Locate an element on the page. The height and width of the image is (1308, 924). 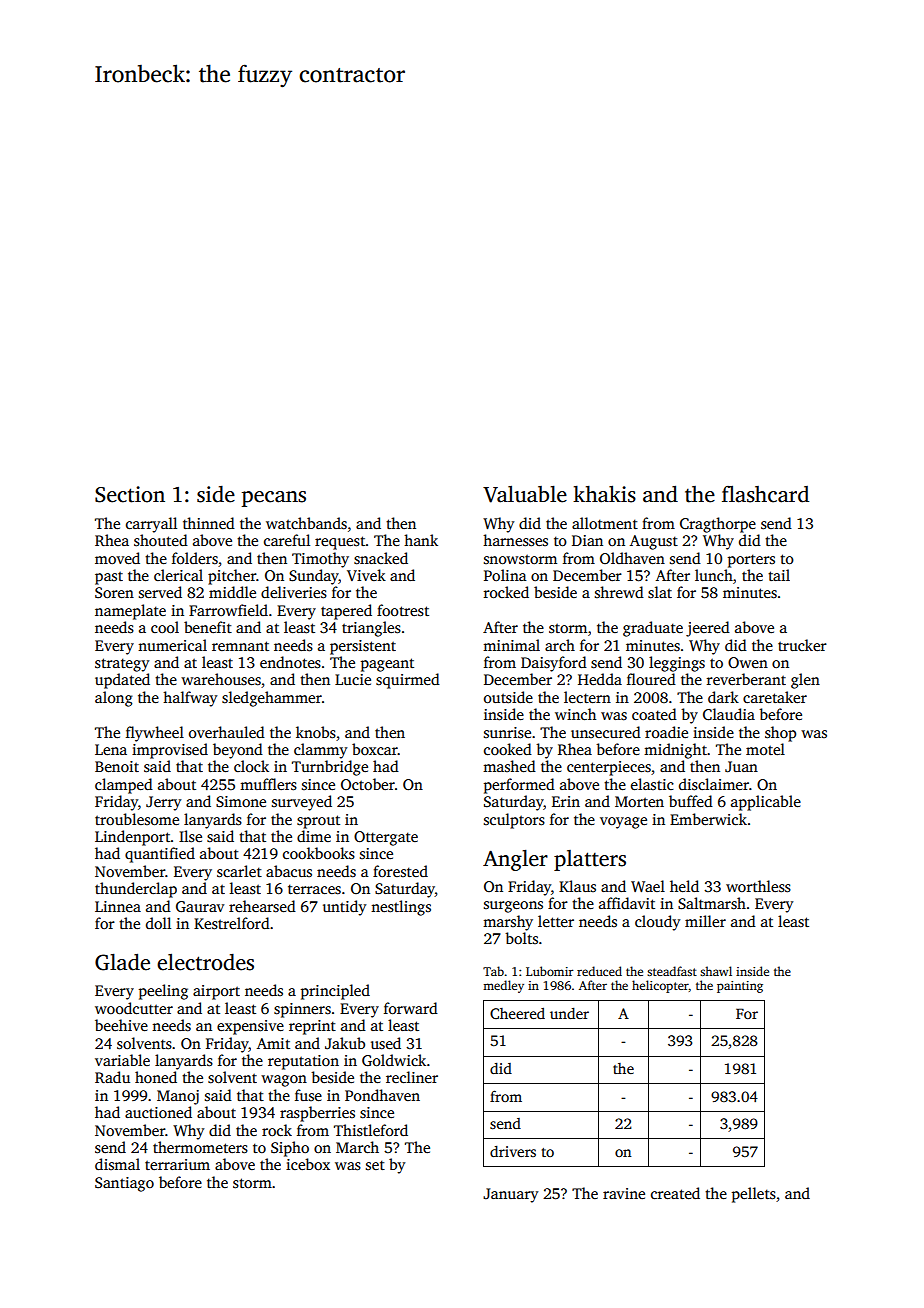
untidy is located at coordinates (344, 908).
